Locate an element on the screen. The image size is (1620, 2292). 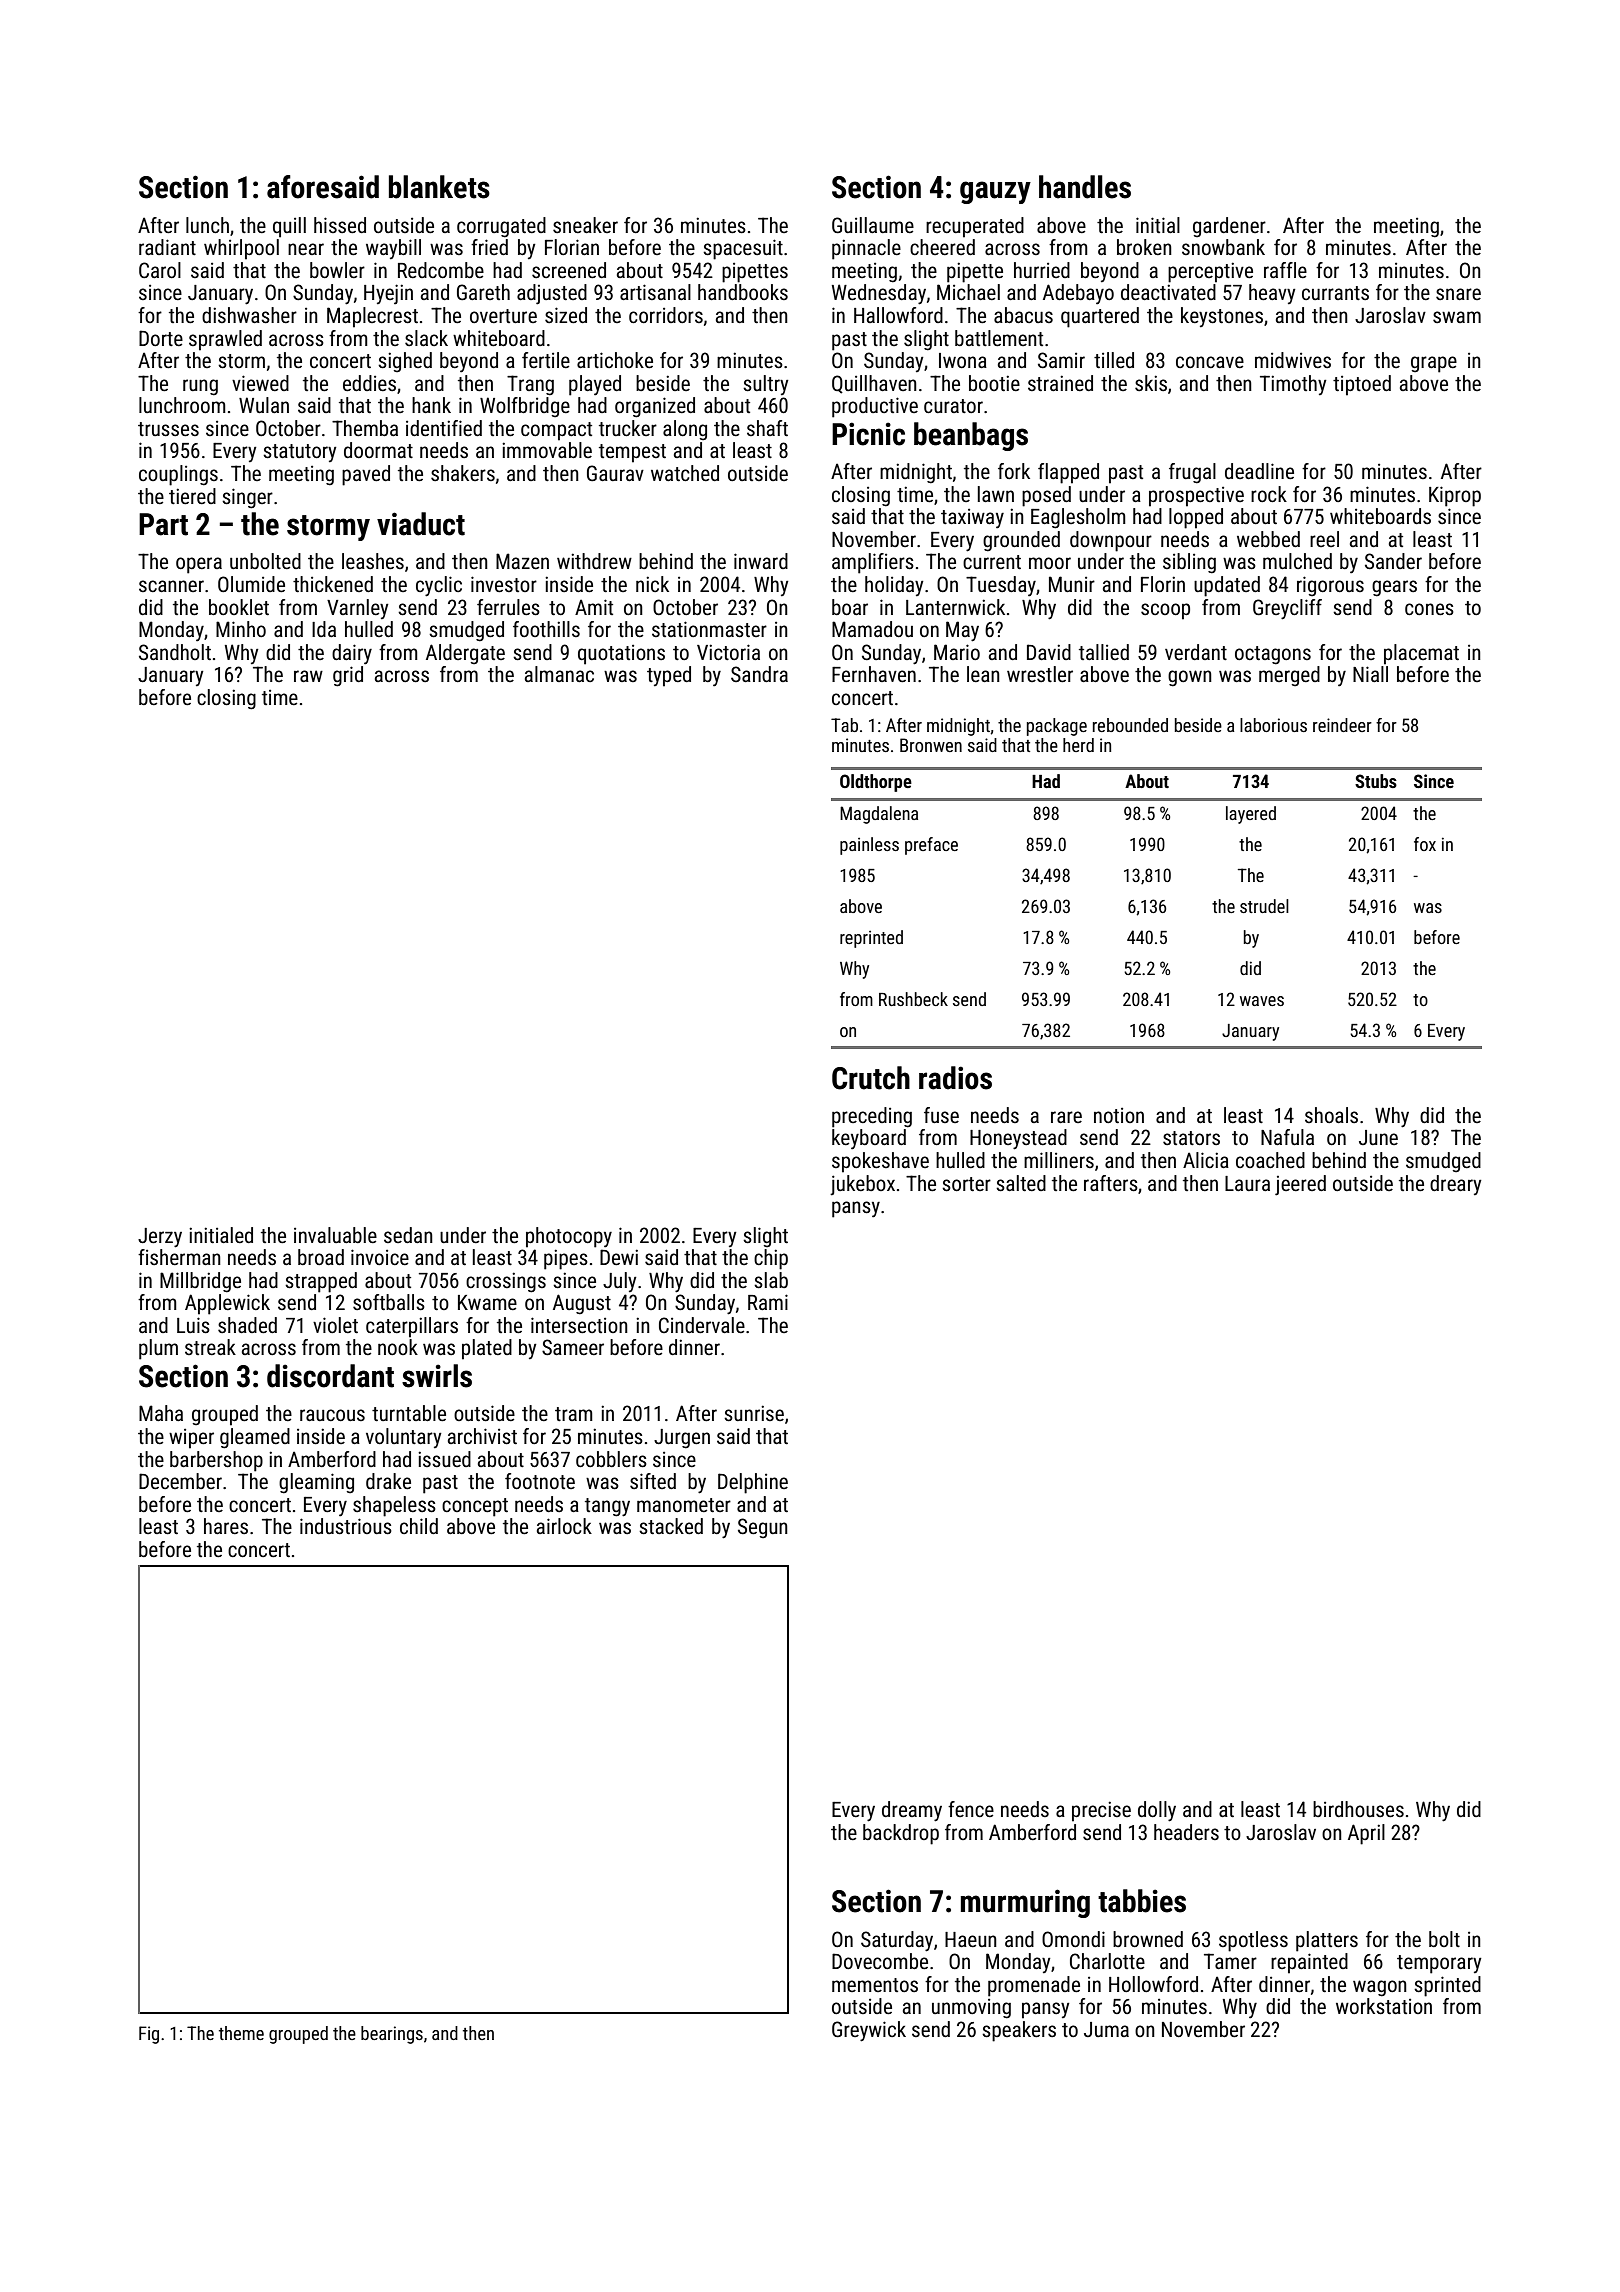
gardener is located at coordinates (1229, 227).
